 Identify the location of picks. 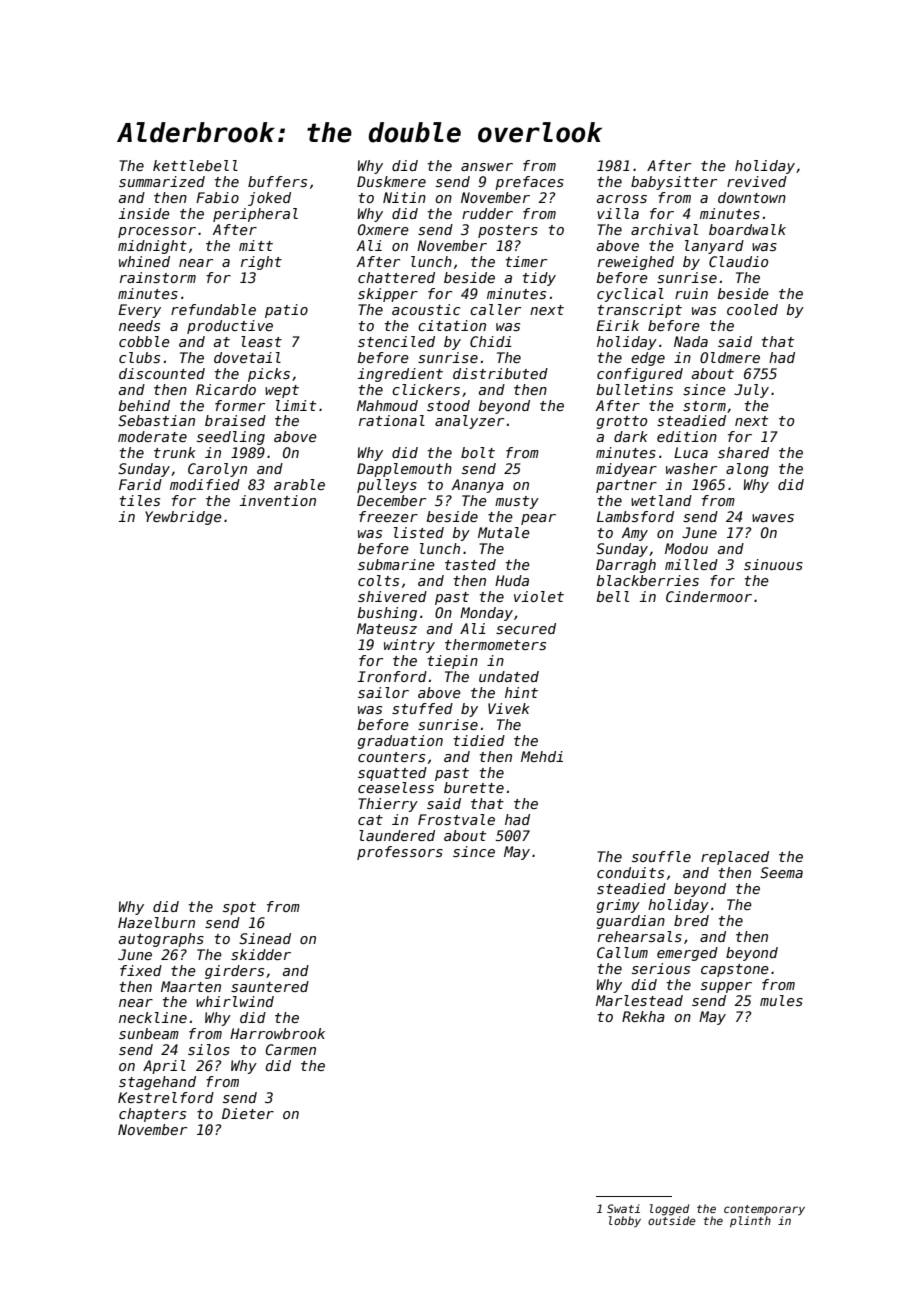
(269, 375).
